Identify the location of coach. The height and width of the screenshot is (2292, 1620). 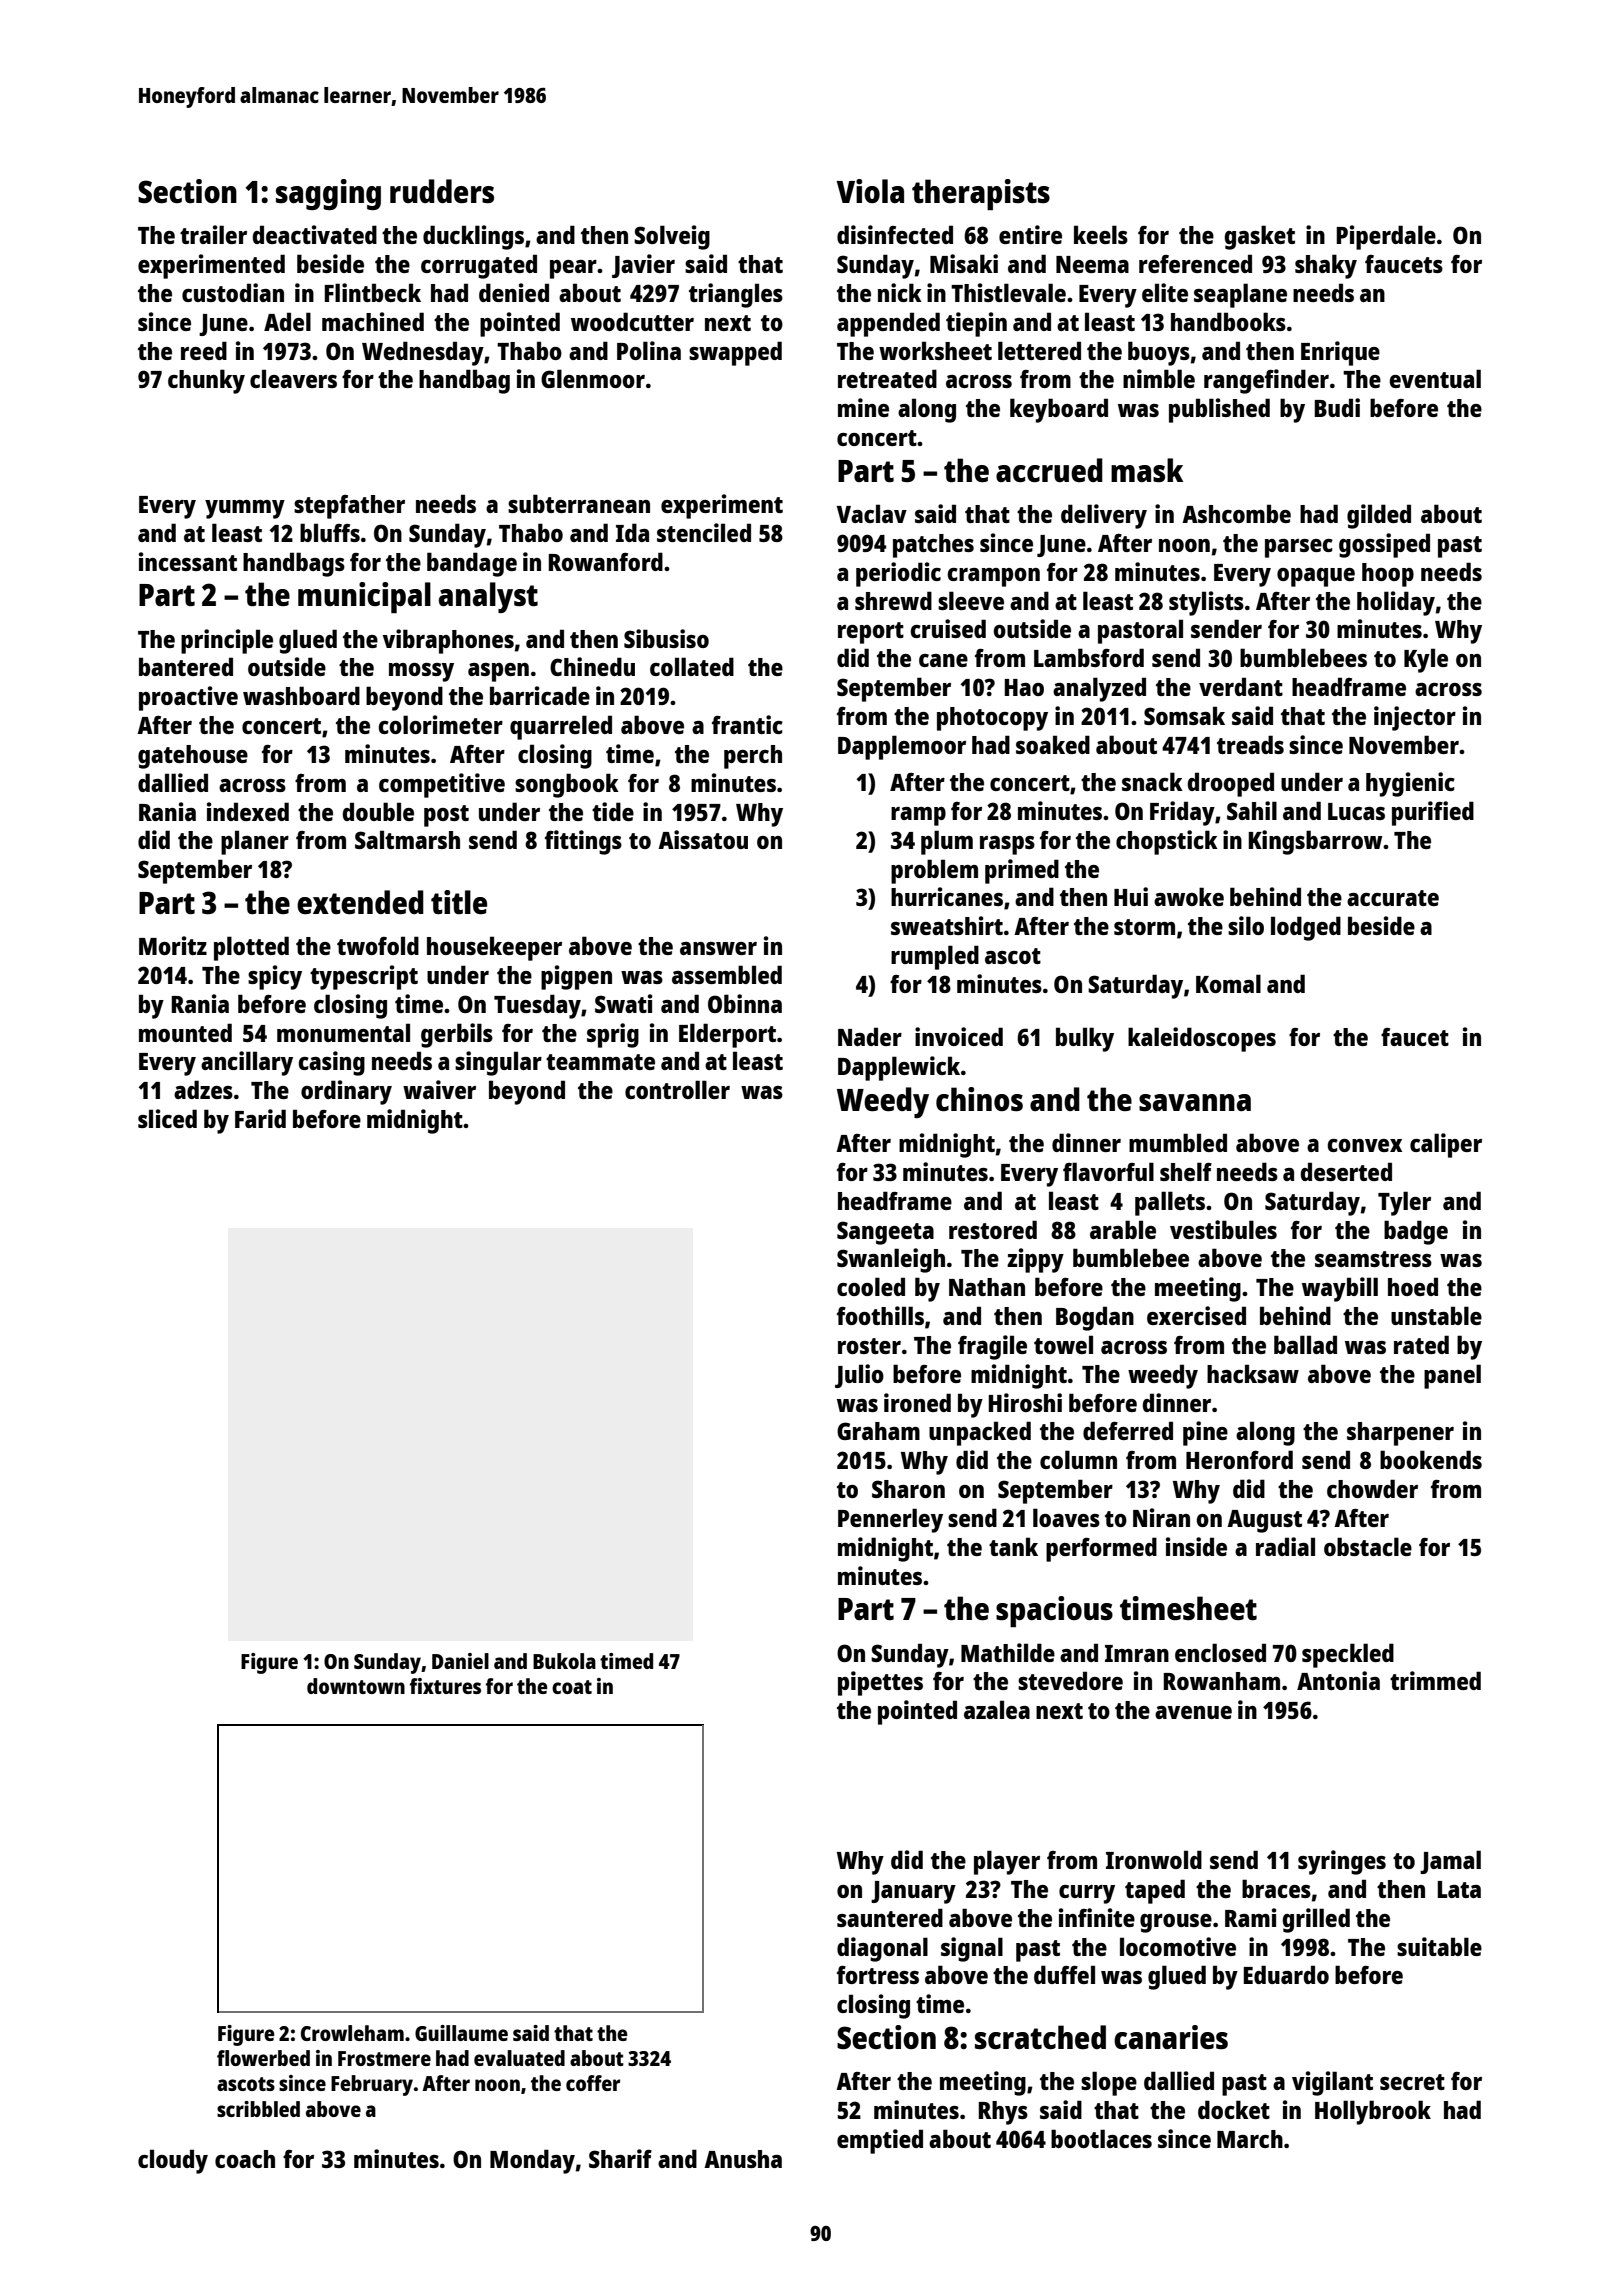
(245, 2159).
